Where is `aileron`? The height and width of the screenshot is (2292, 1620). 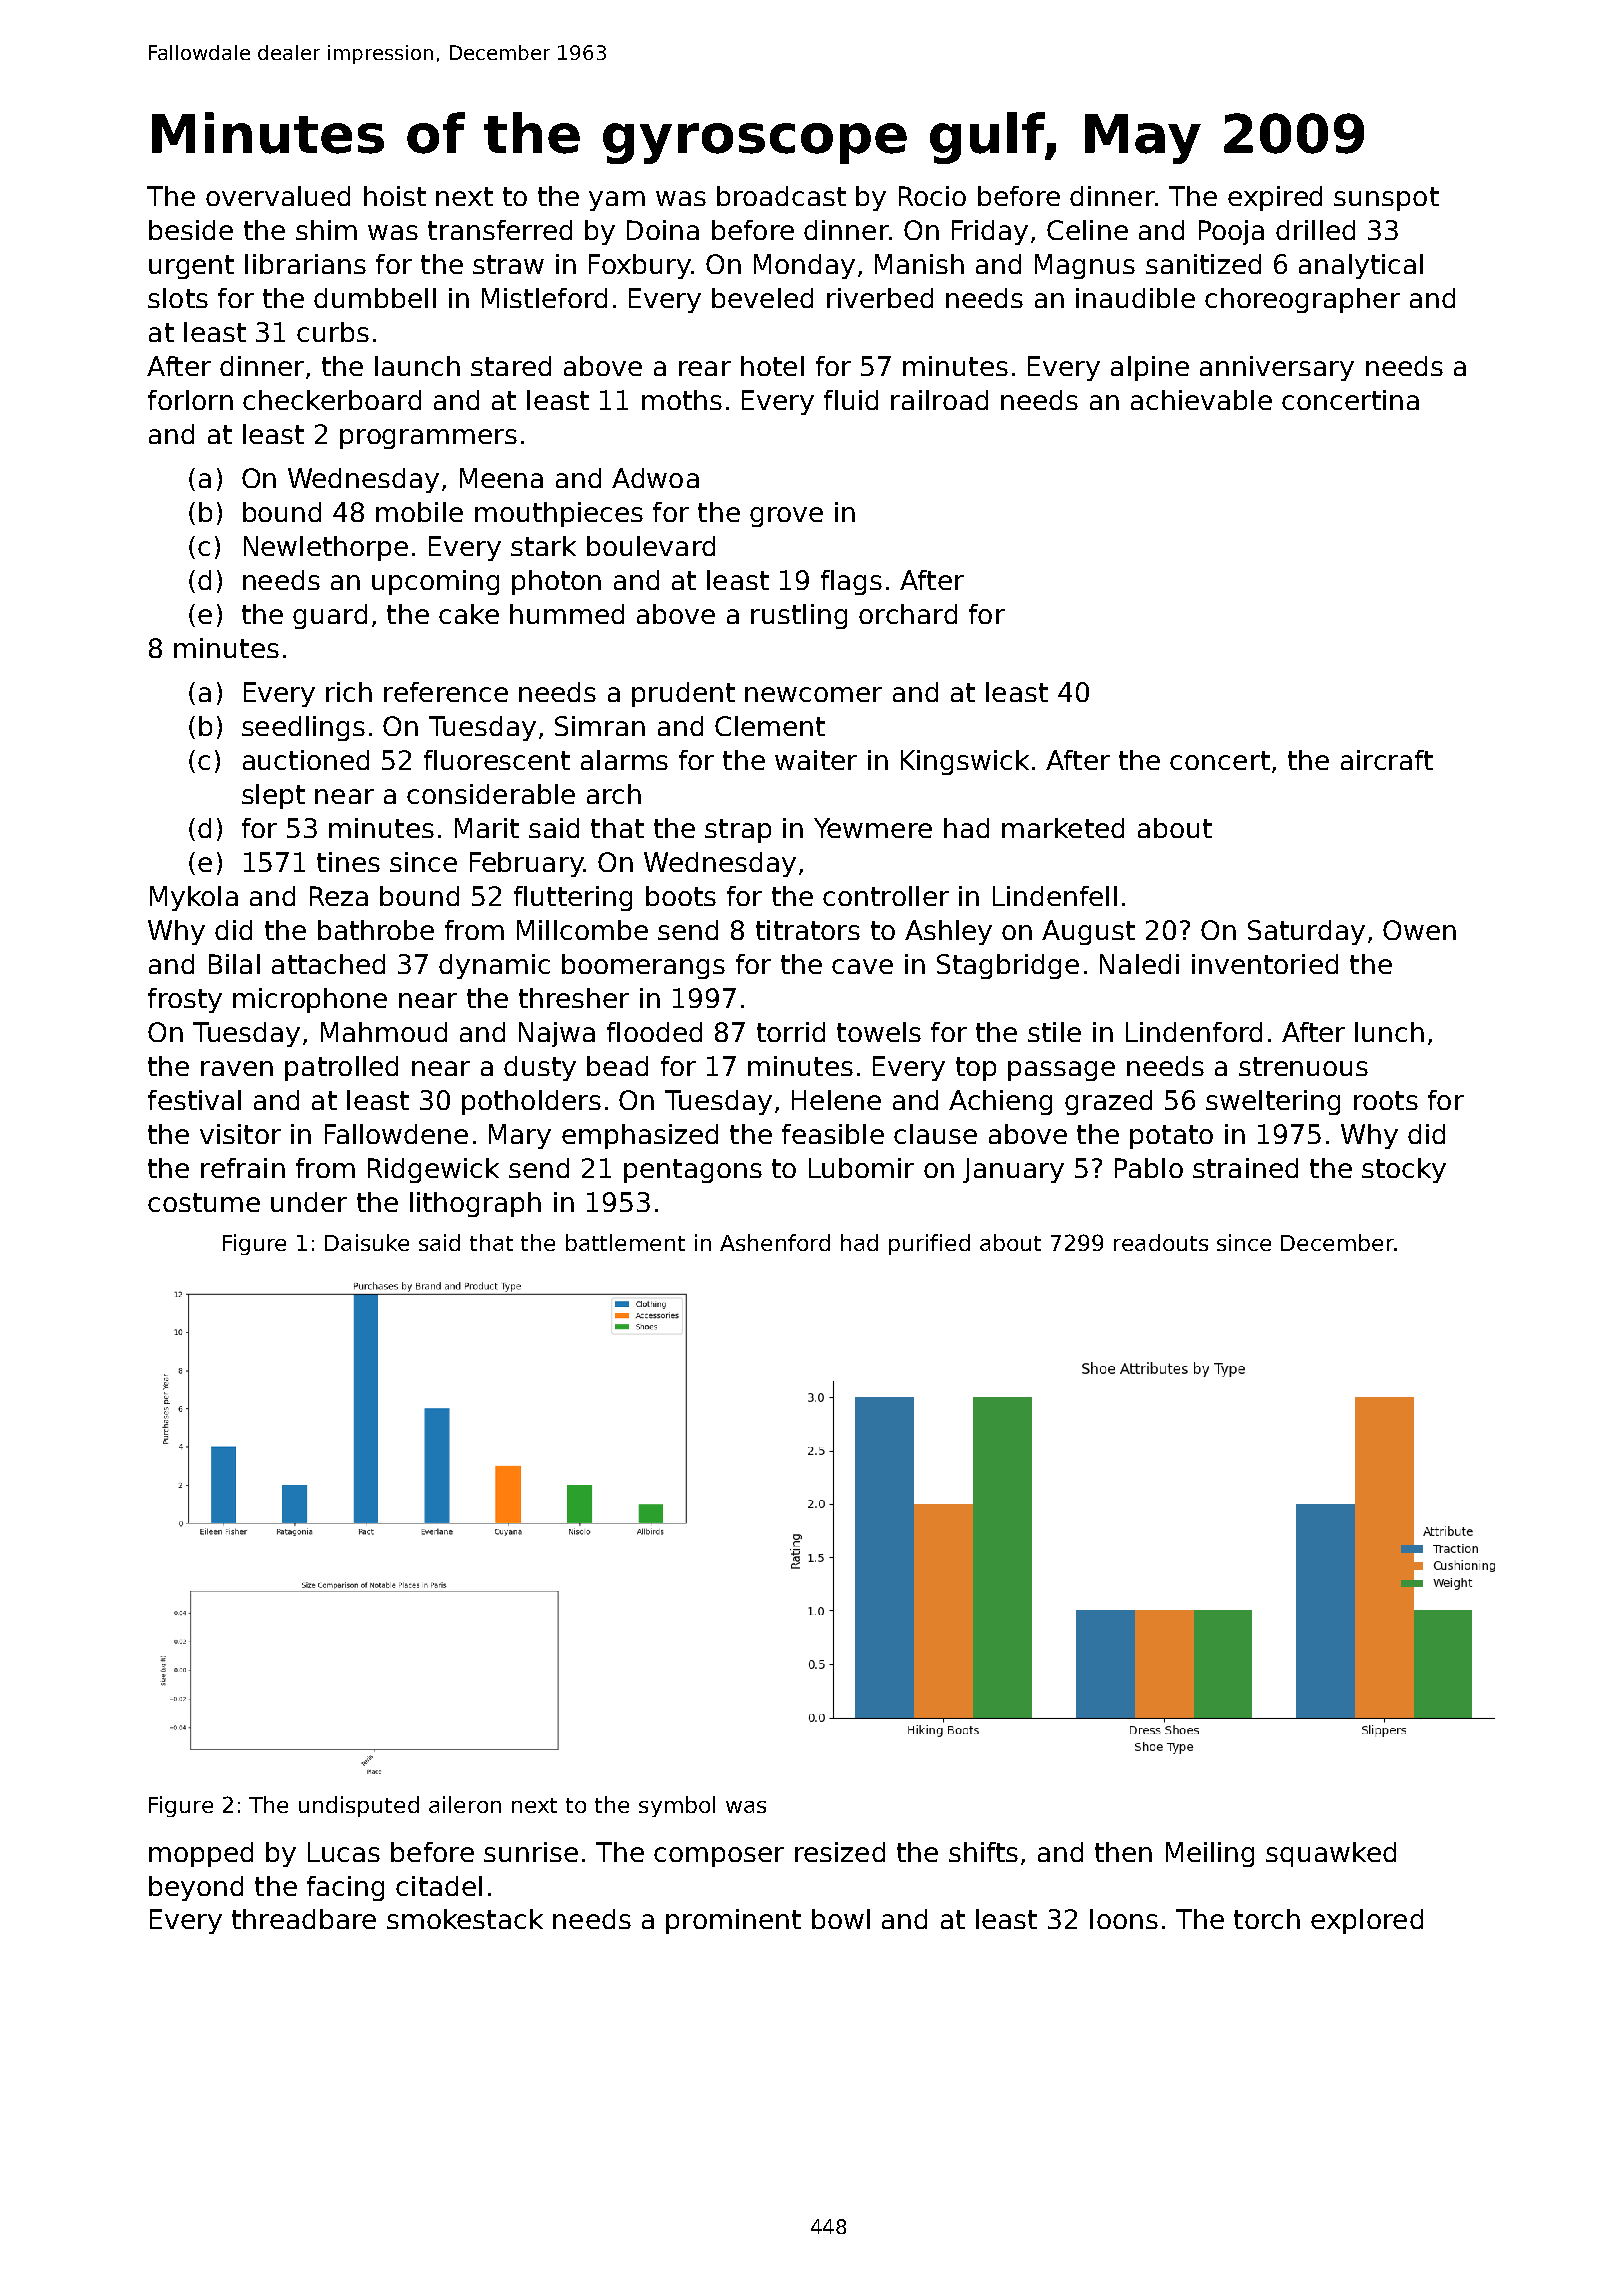 aileron is located at coordinates (465, 1804).
